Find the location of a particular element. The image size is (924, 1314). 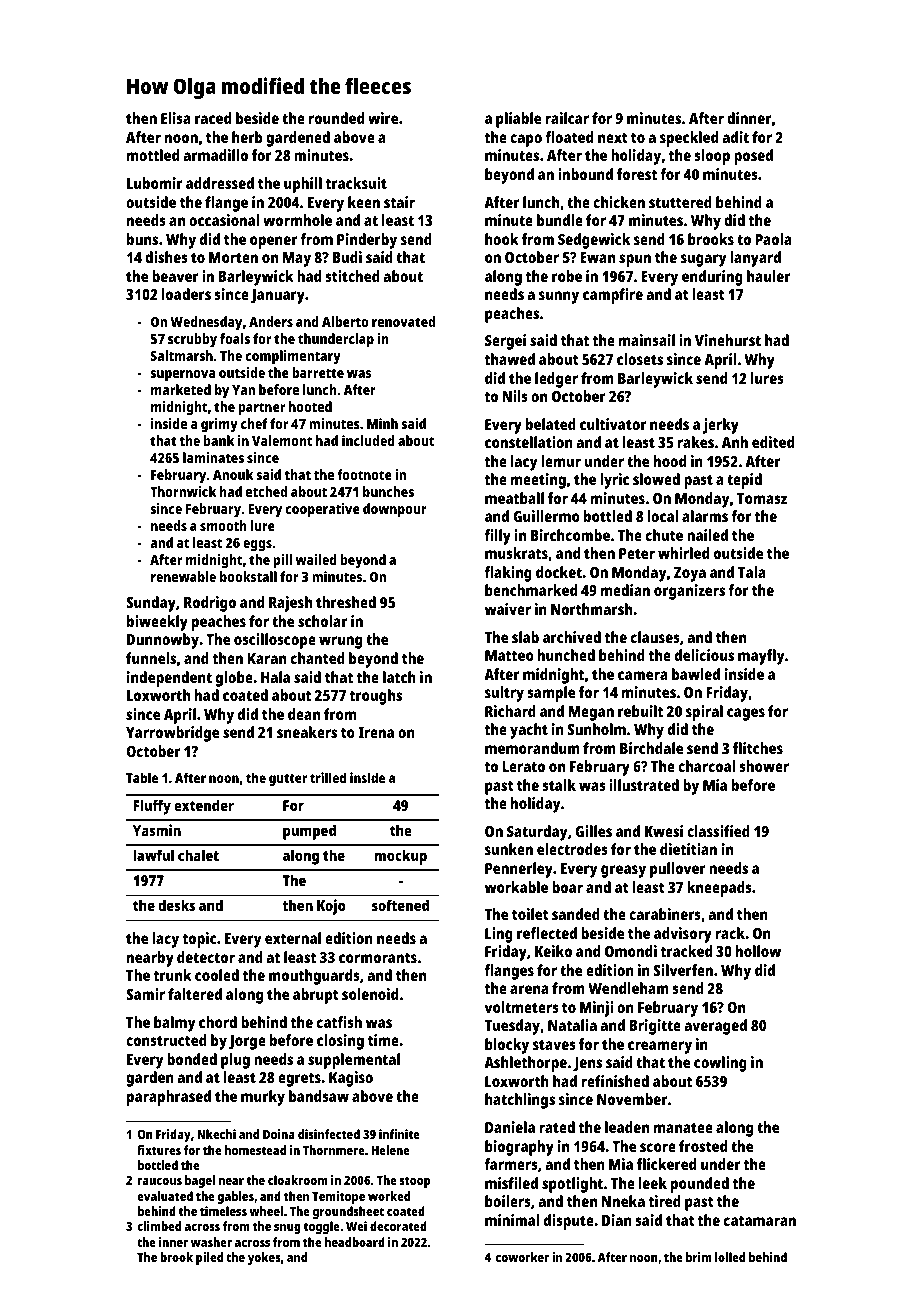

posed is located at coordinates (753, 157).
